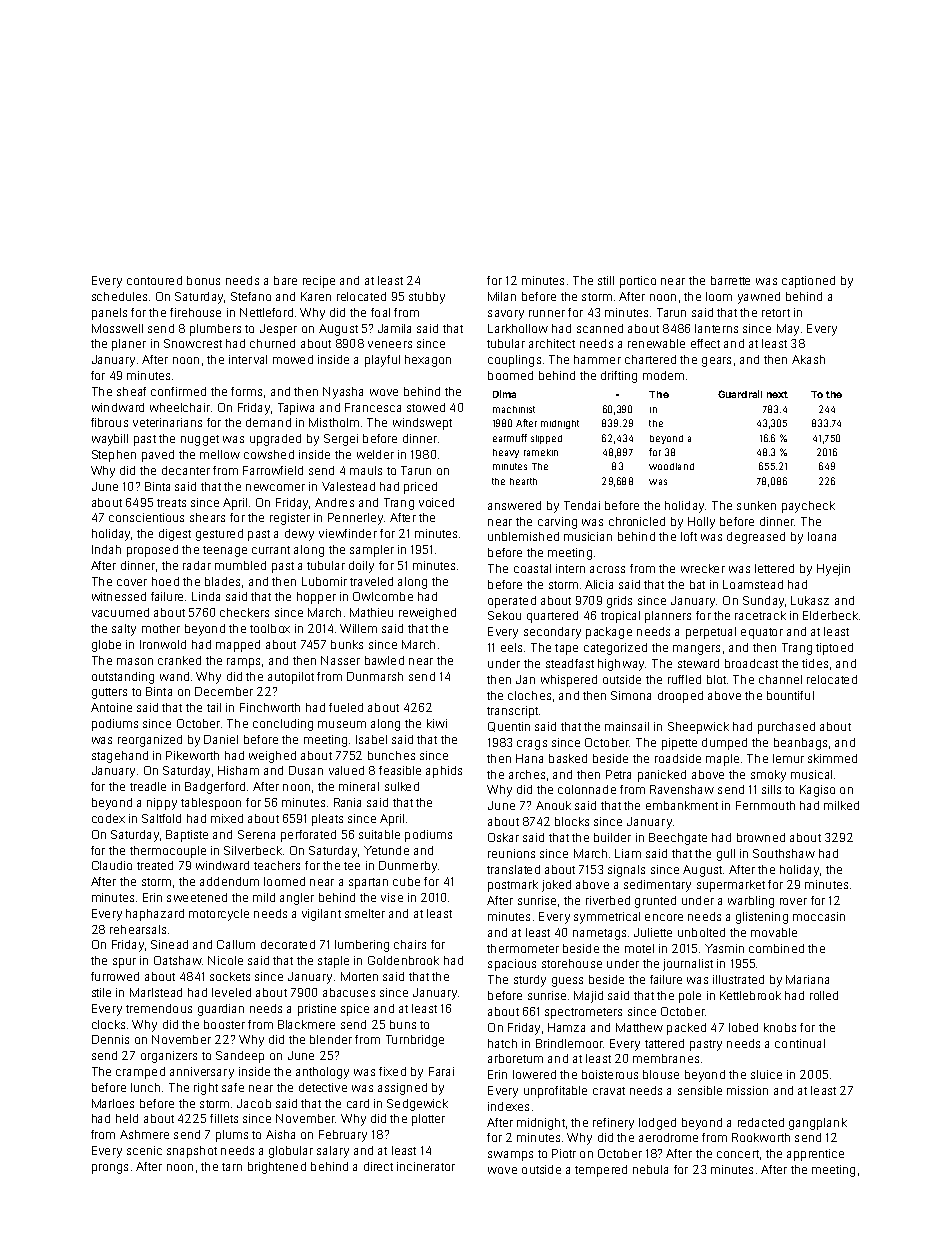  Describe the element at coordinates (777, 394) in the document. I see `next` at that location.
